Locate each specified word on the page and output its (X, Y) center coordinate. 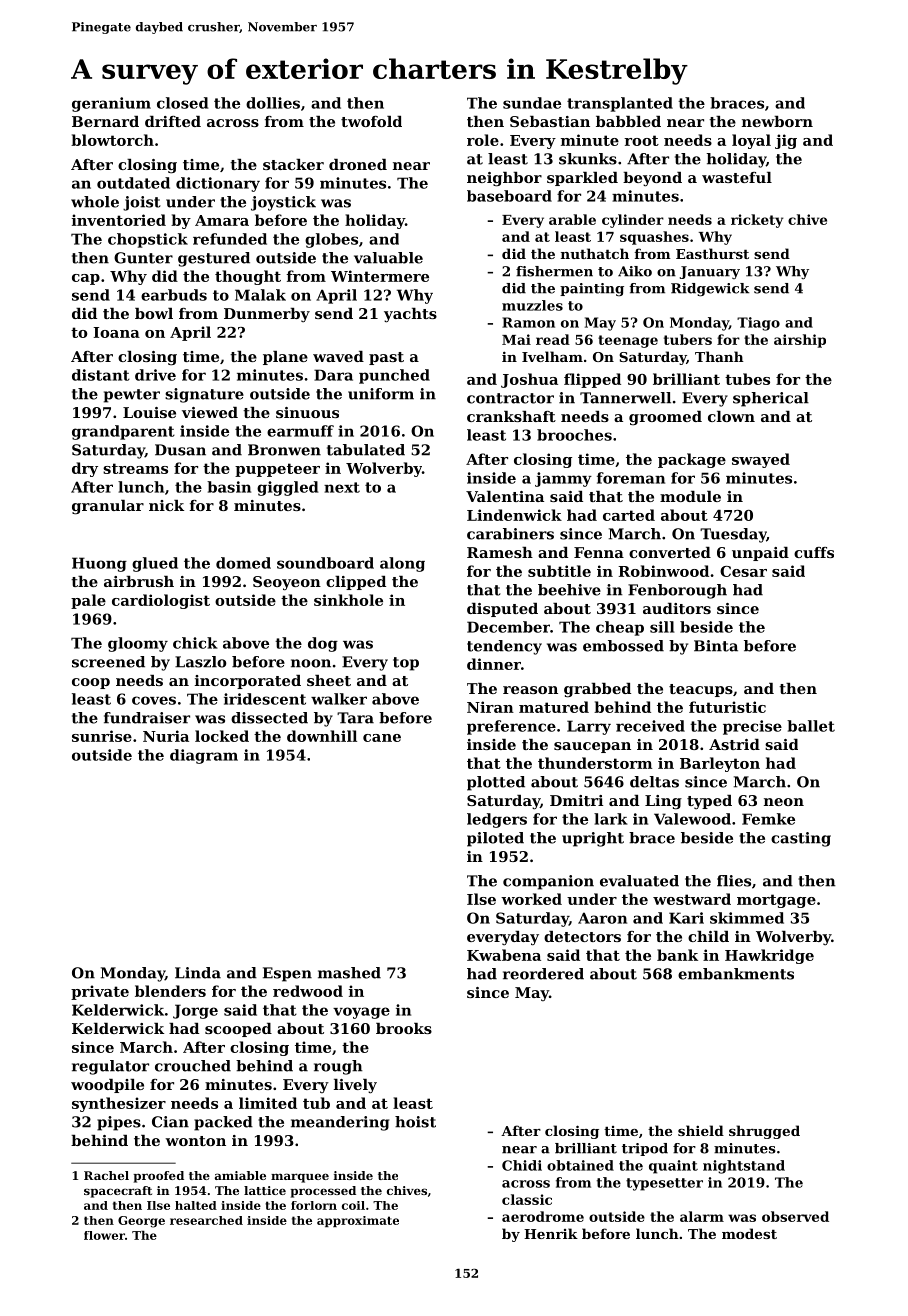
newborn (777, 121)
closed (182, 103)
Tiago (758, 324)
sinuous (307, 412)
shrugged (764, 1132)
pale (88, 601)
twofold (371, 121)
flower (104, 1235)
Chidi (522, 1165)
